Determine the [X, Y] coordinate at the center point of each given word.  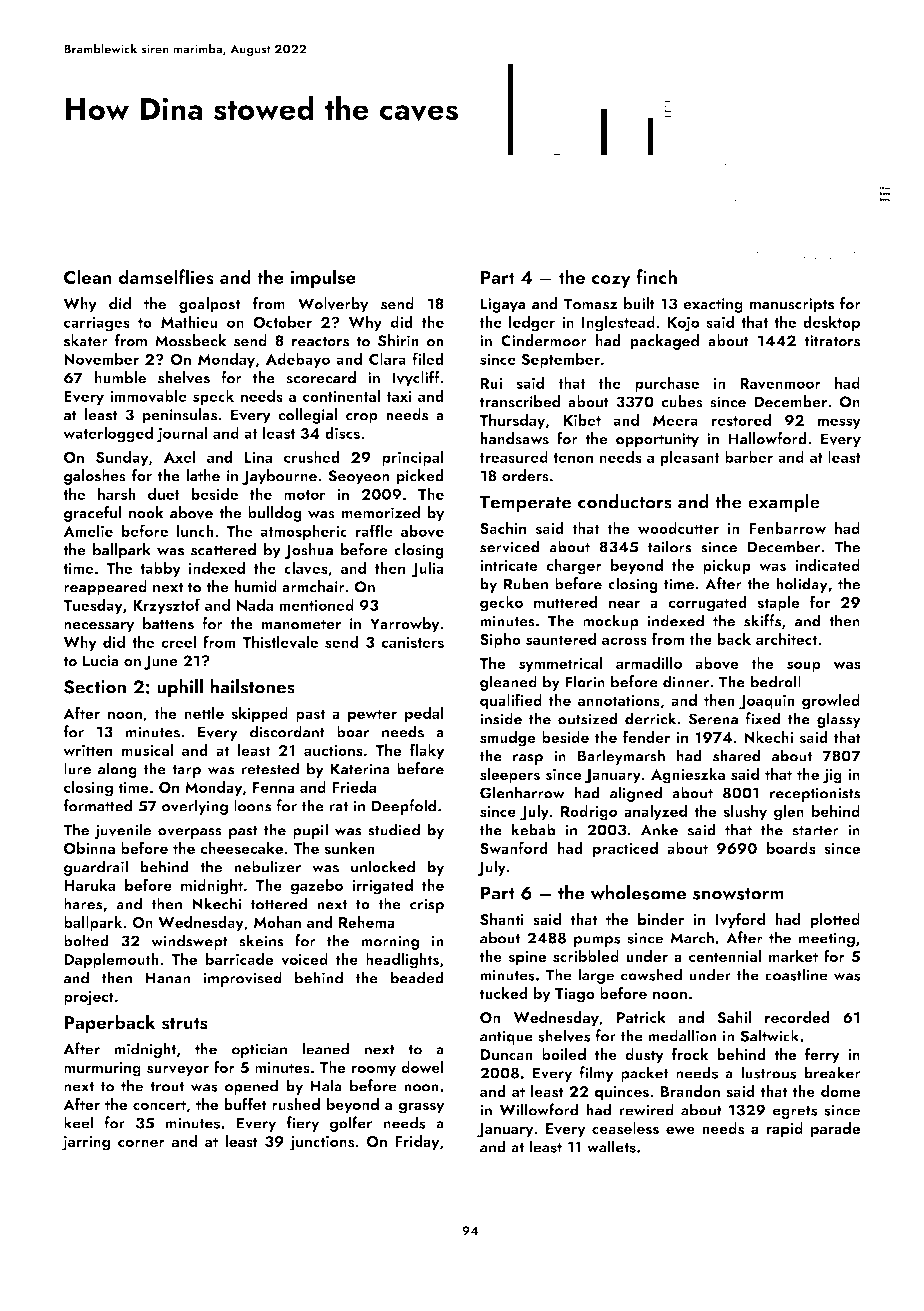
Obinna [89, 848]
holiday [802, 585]
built [639, 303]
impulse [323, 278]
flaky [427, 751]
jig [832, 776]
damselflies [166, 276]
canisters [412, 642]
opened [251, 1087]
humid [255, 586]
